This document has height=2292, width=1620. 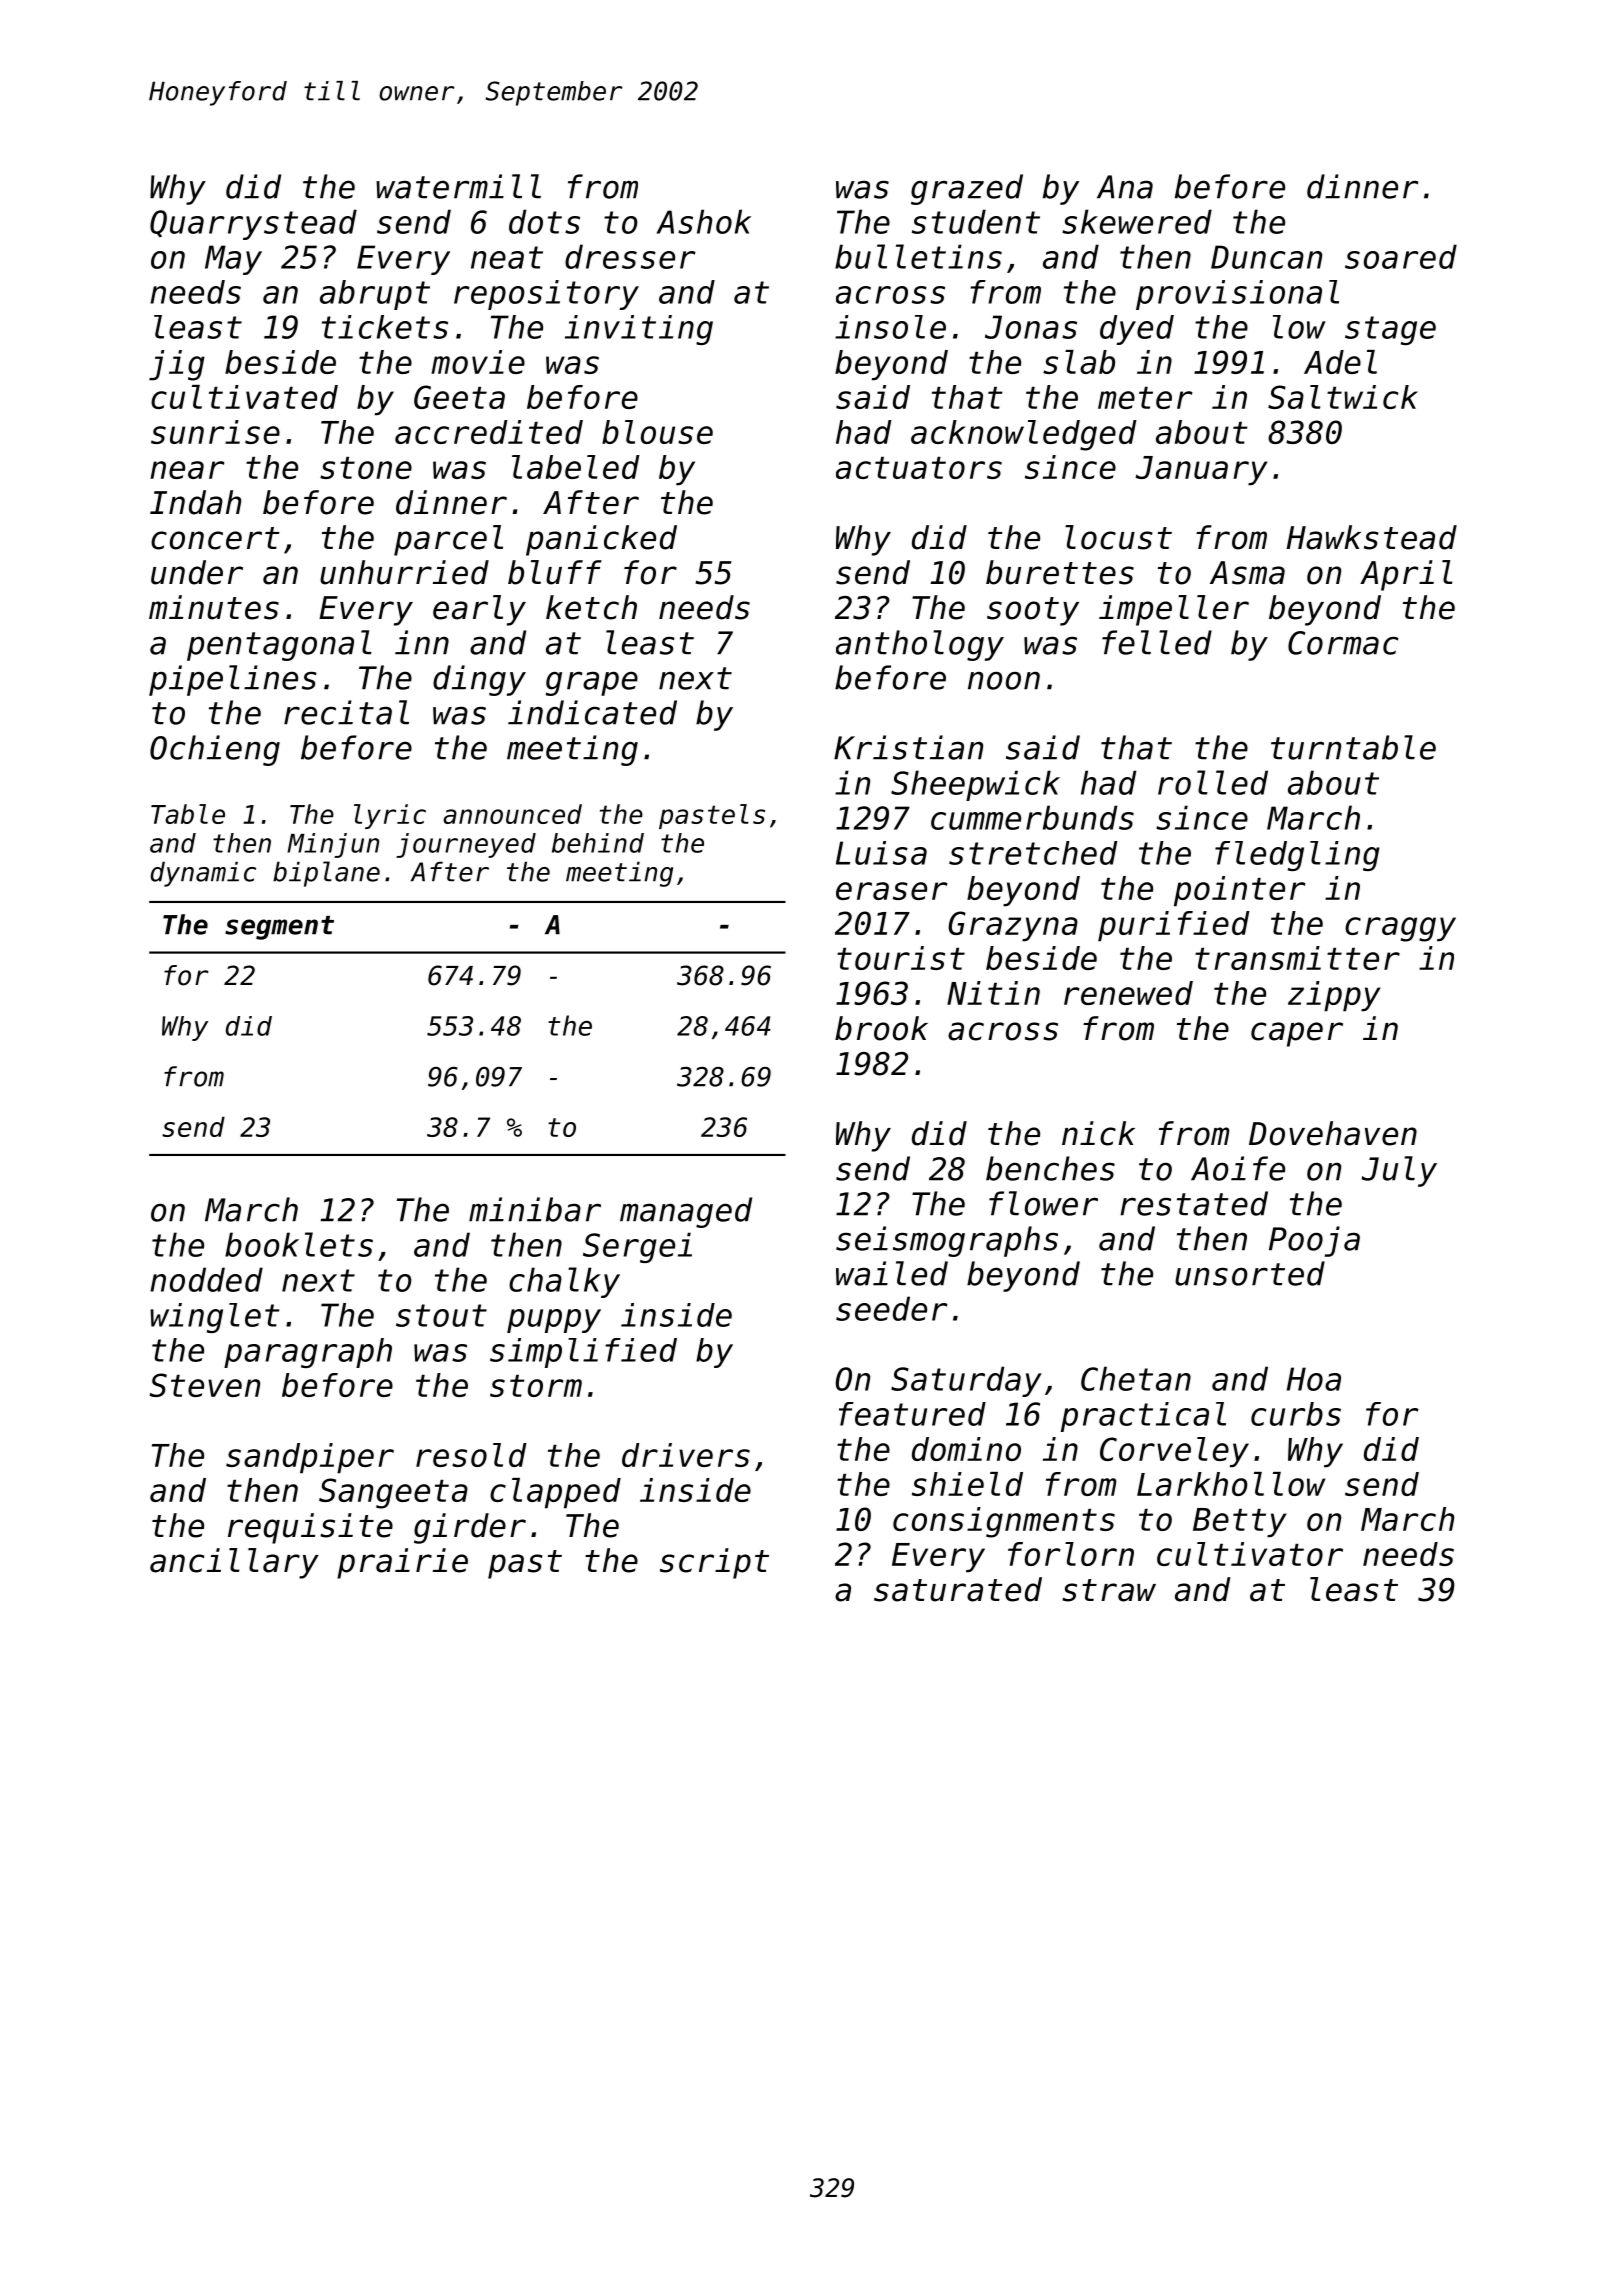 I want to click on Hawkstead, so click(x=1371, y=537).
